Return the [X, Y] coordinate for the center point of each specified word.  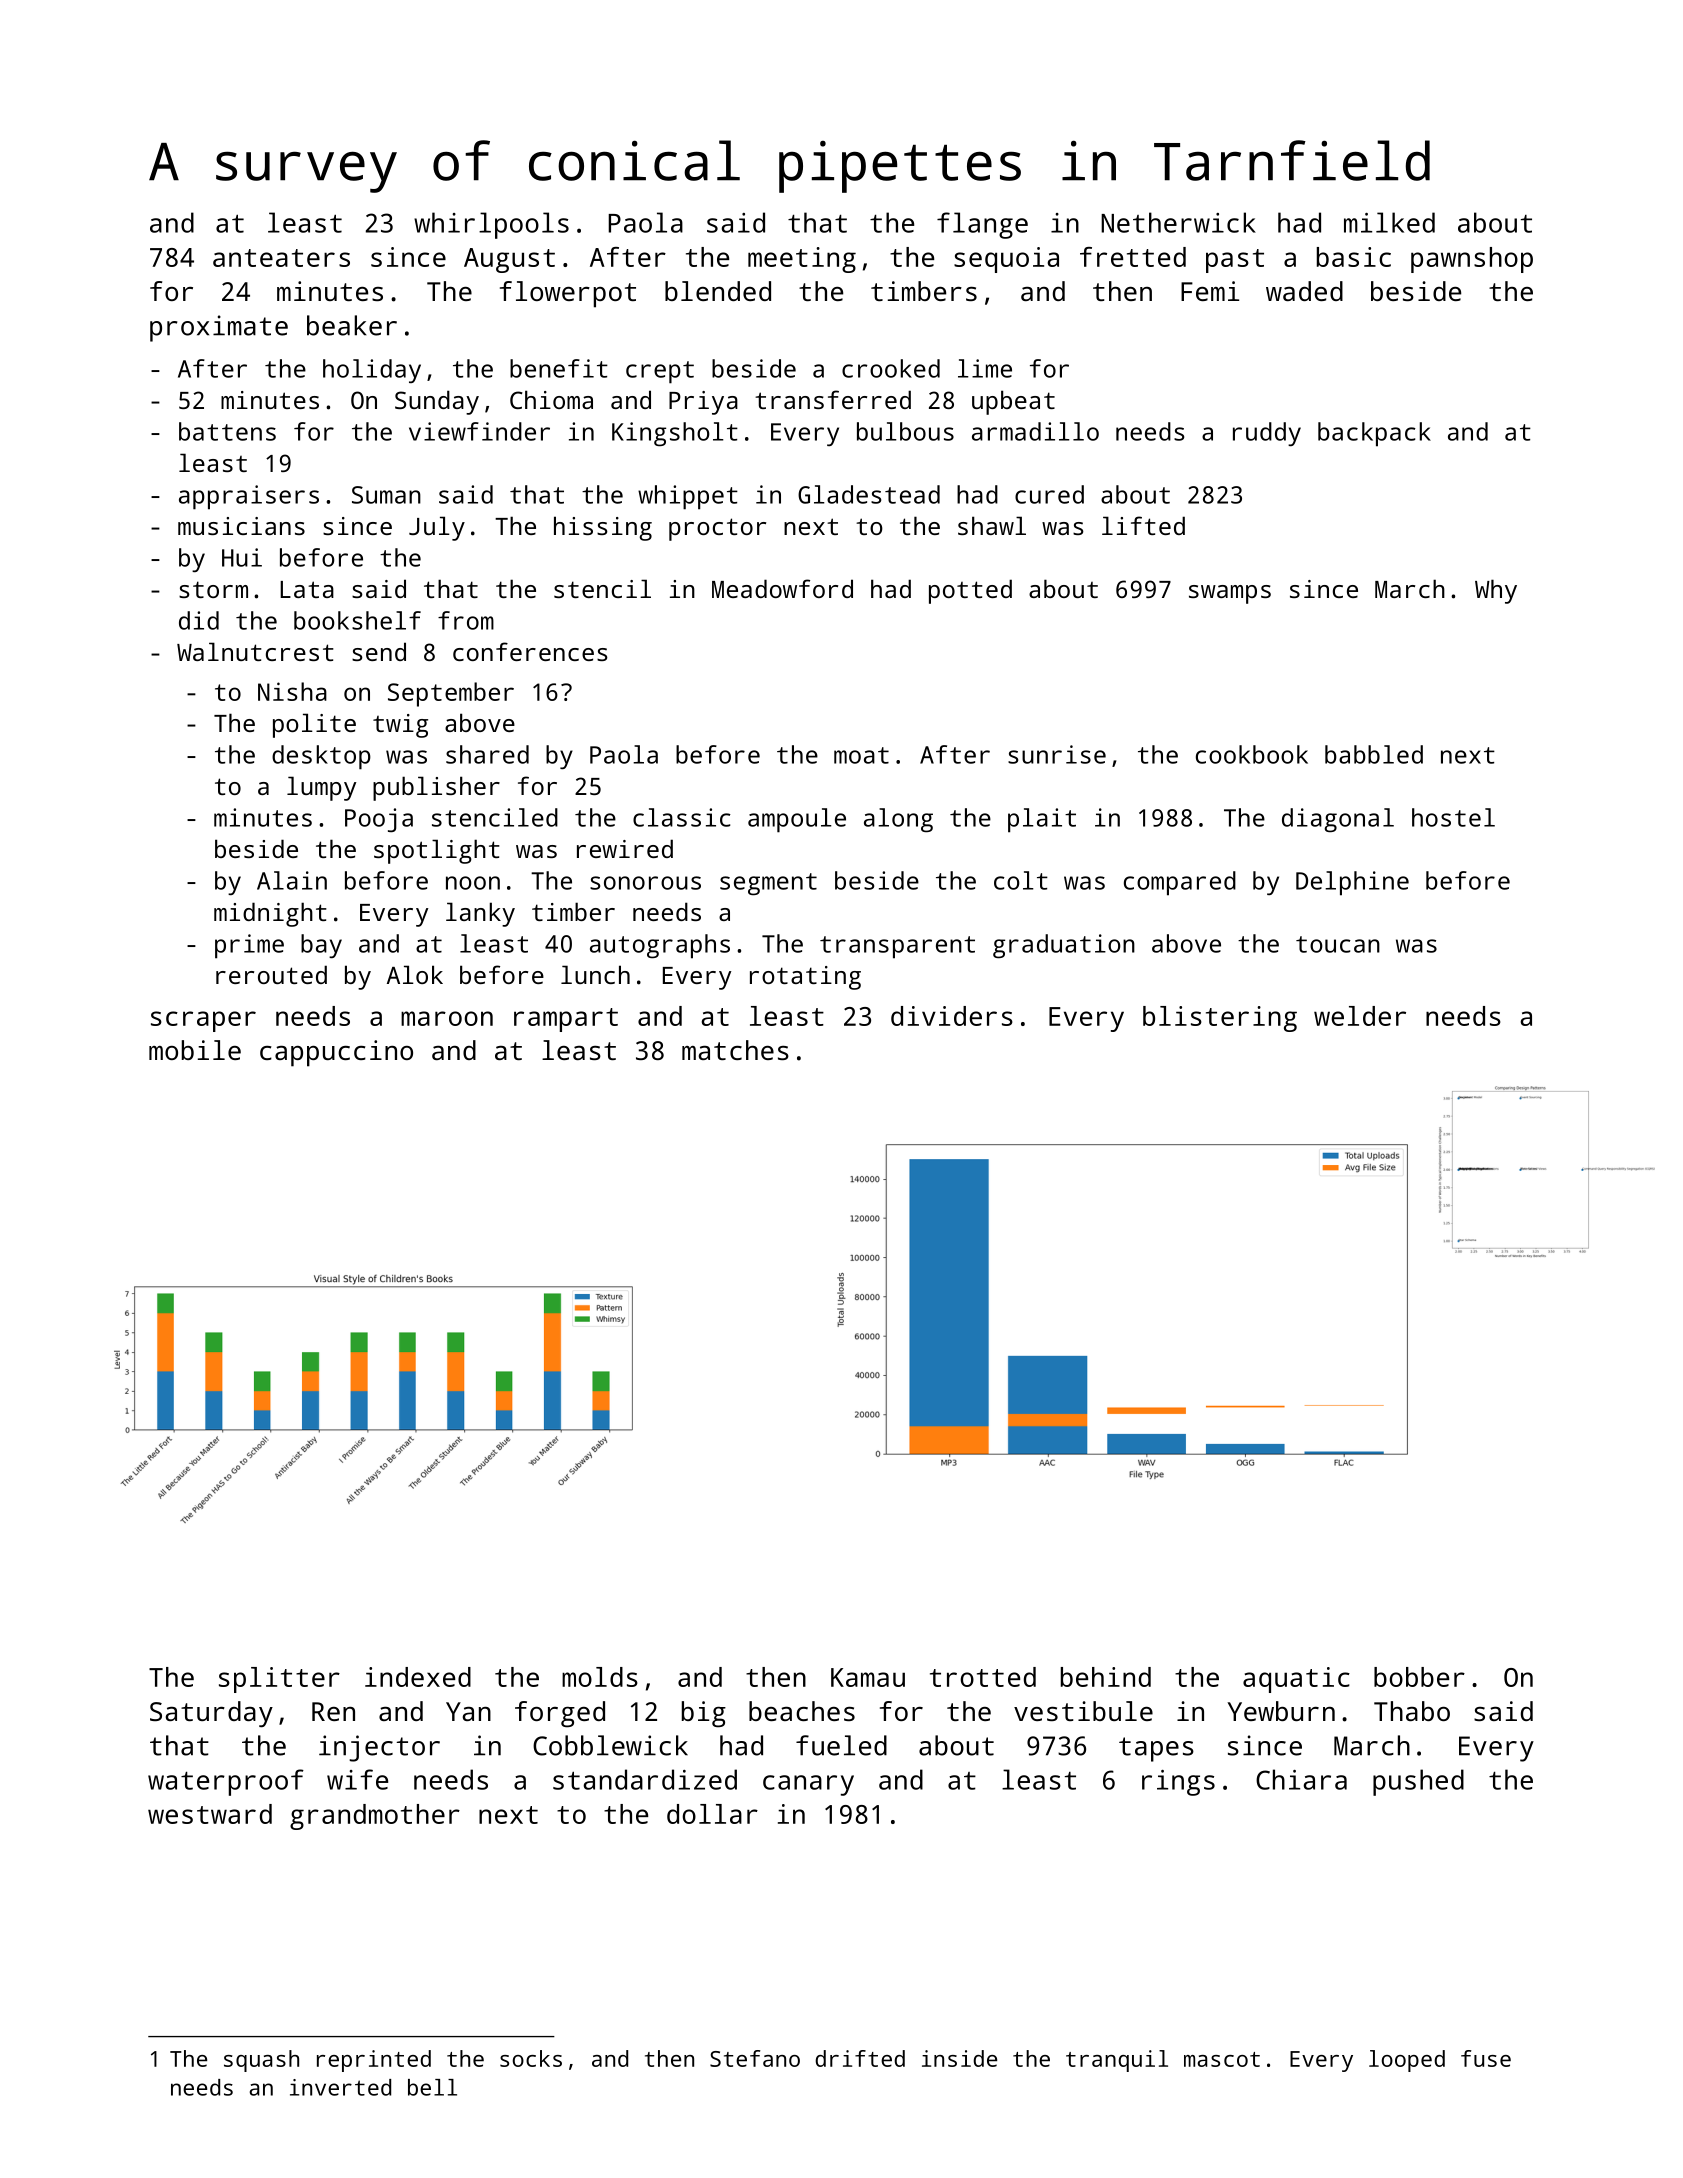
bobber [1419, 1677]
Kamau [868, 1677]
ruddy [1267, 434]
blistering [1220, 1019]
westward [210, 1814]
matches [735, 1050]
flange [982, 225]
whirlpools [491, 225]
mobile [195, 1050]
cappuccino [336, 1053]
